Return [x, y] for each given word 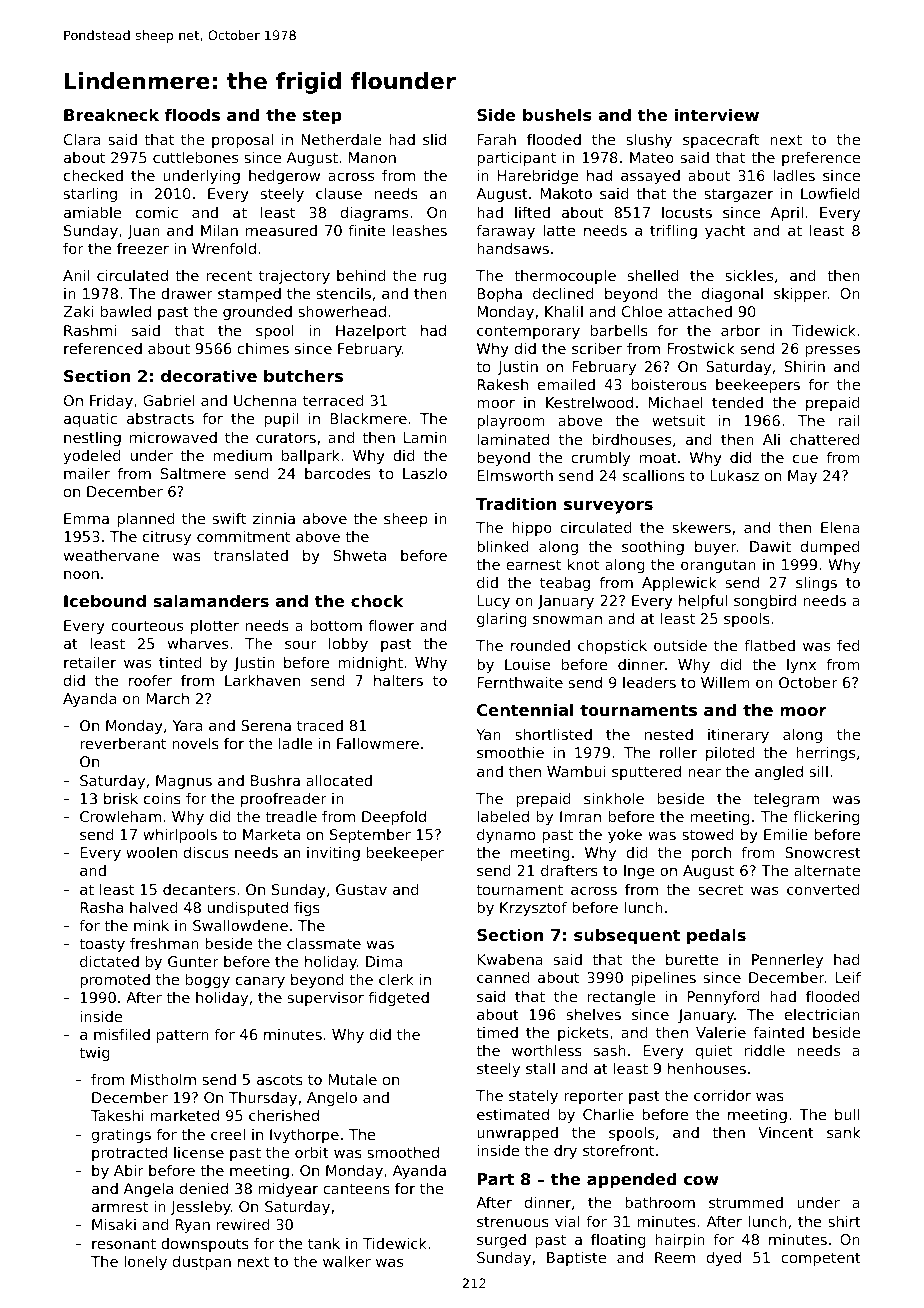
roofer [150, 680]
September [370, 836]
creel [228, 1134]
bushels [557, 114]
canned [503, 977]
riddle [765, 1050]
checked [93, 175]
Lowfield [830, 193]
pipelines [664, 979]
